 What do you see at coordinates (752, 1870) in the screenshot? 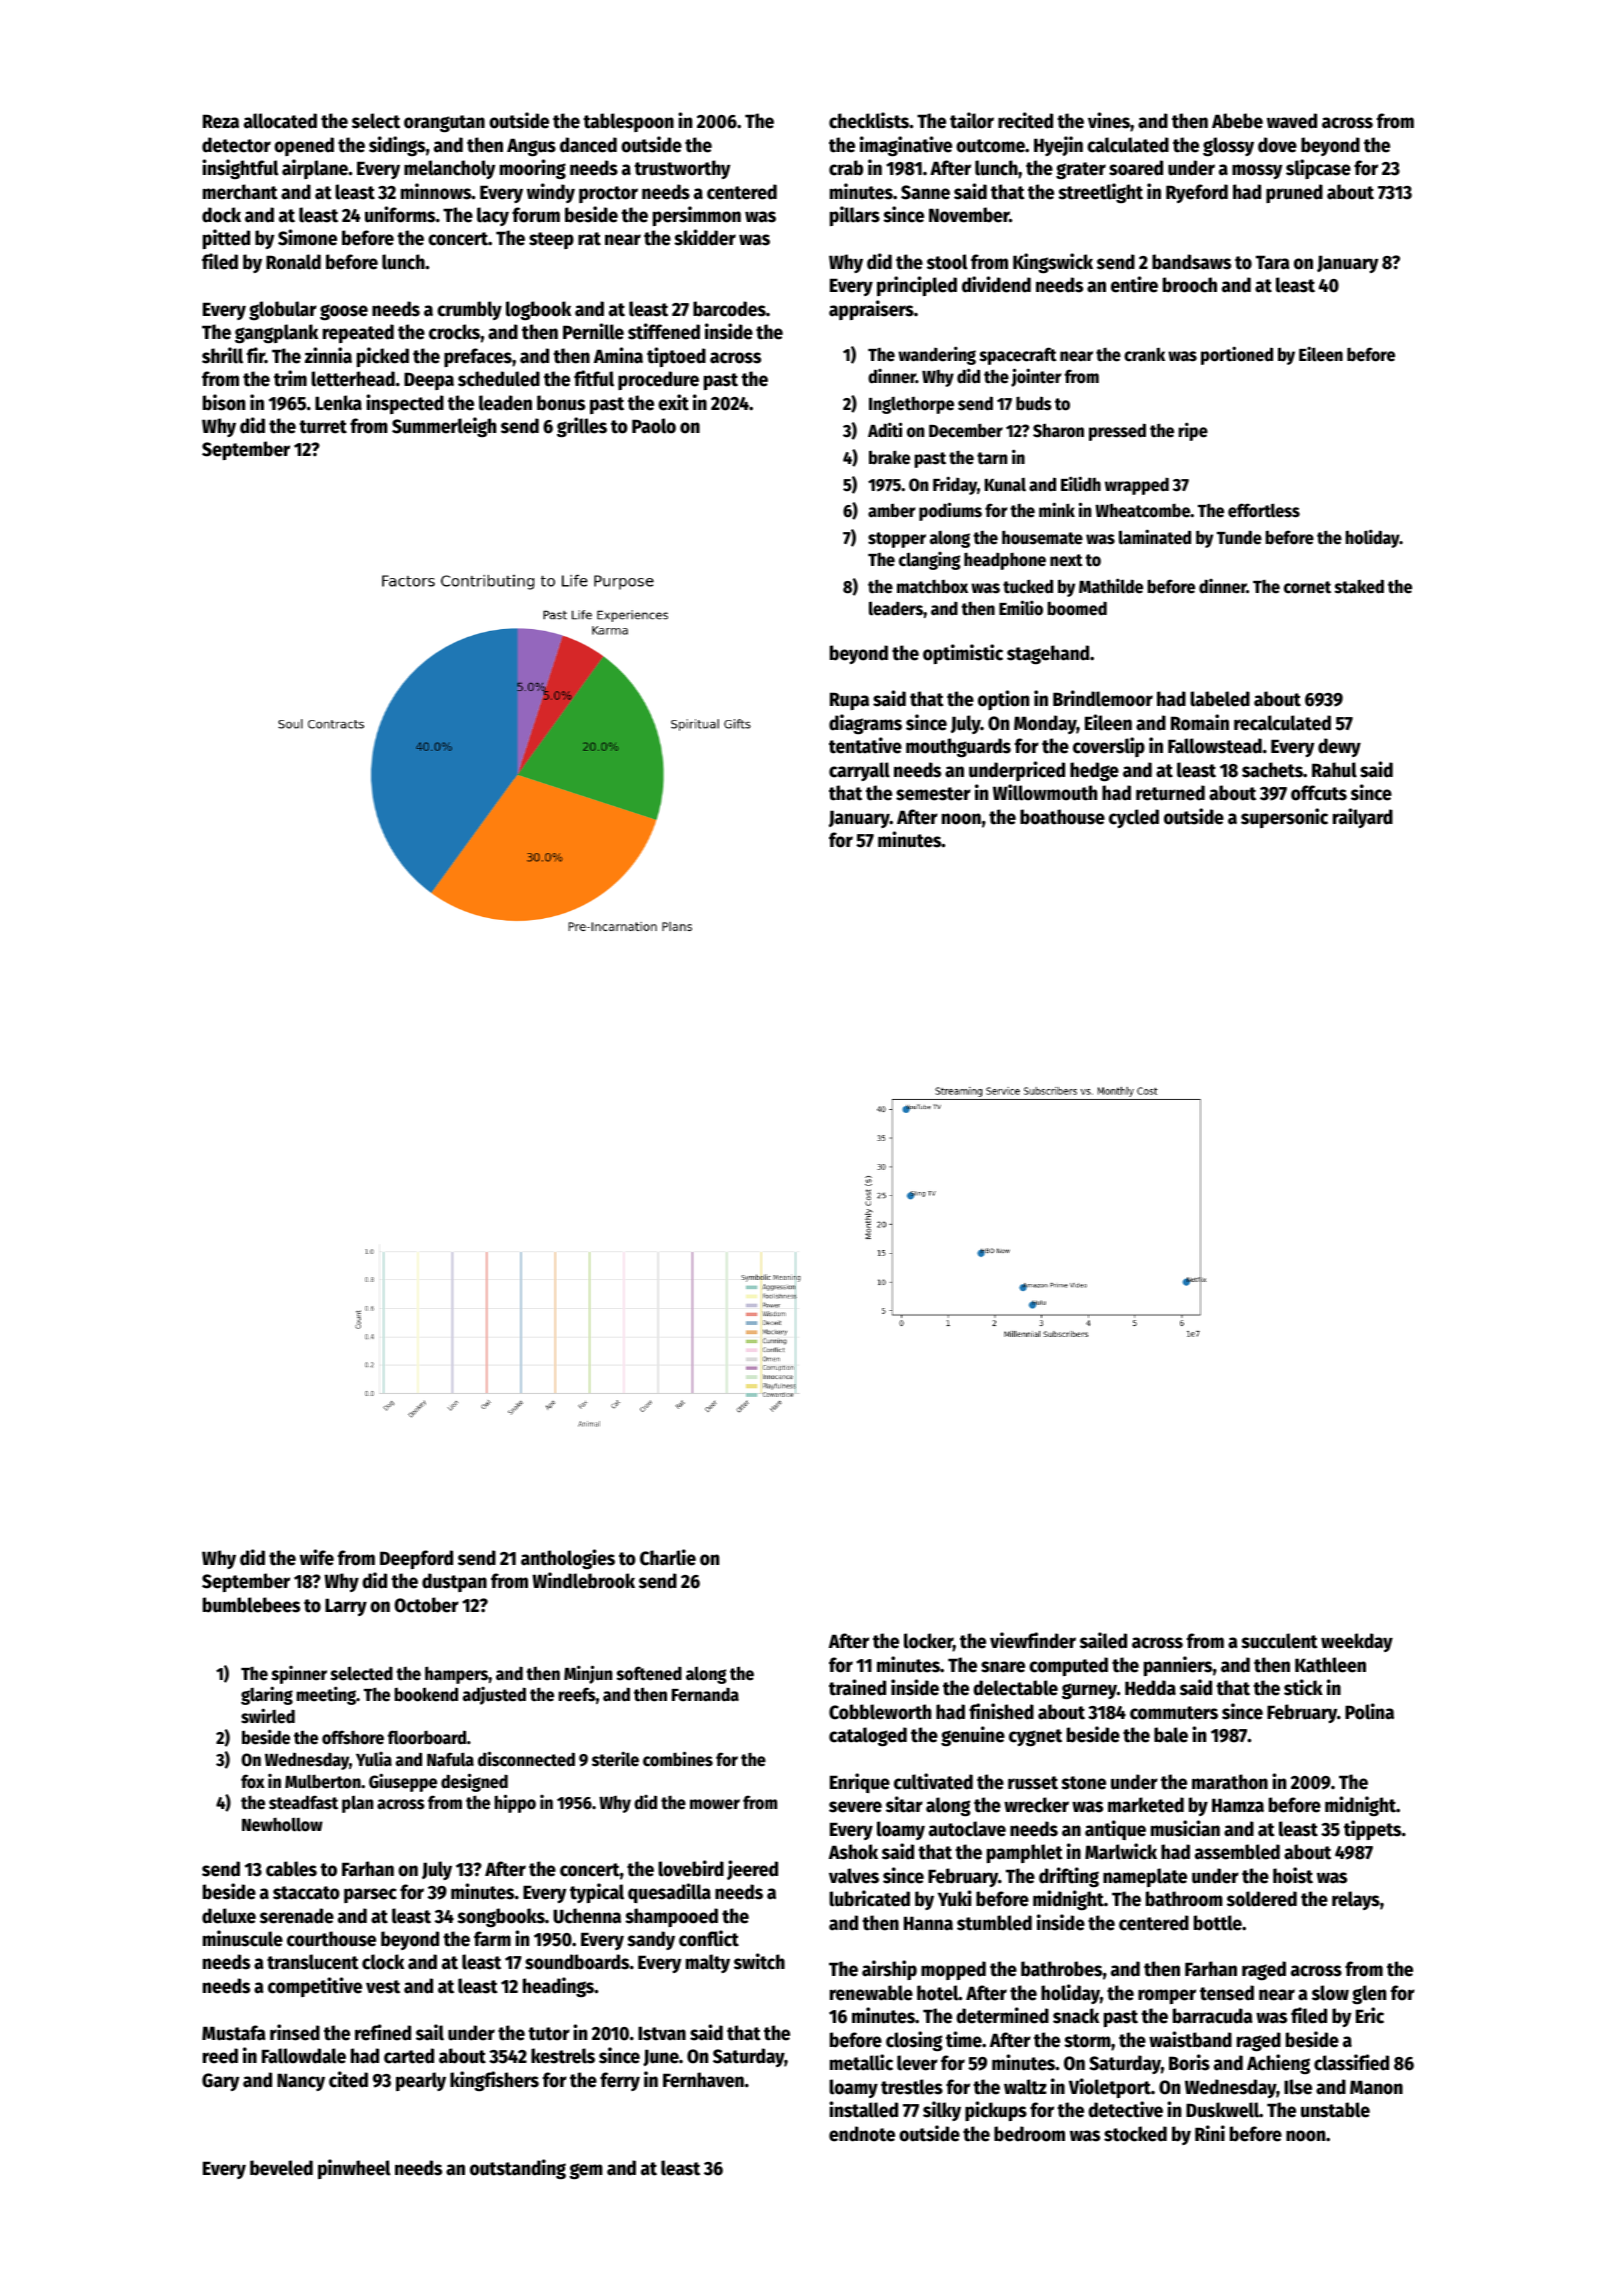
I see `jeered` at bounding box center [752, 1870].
